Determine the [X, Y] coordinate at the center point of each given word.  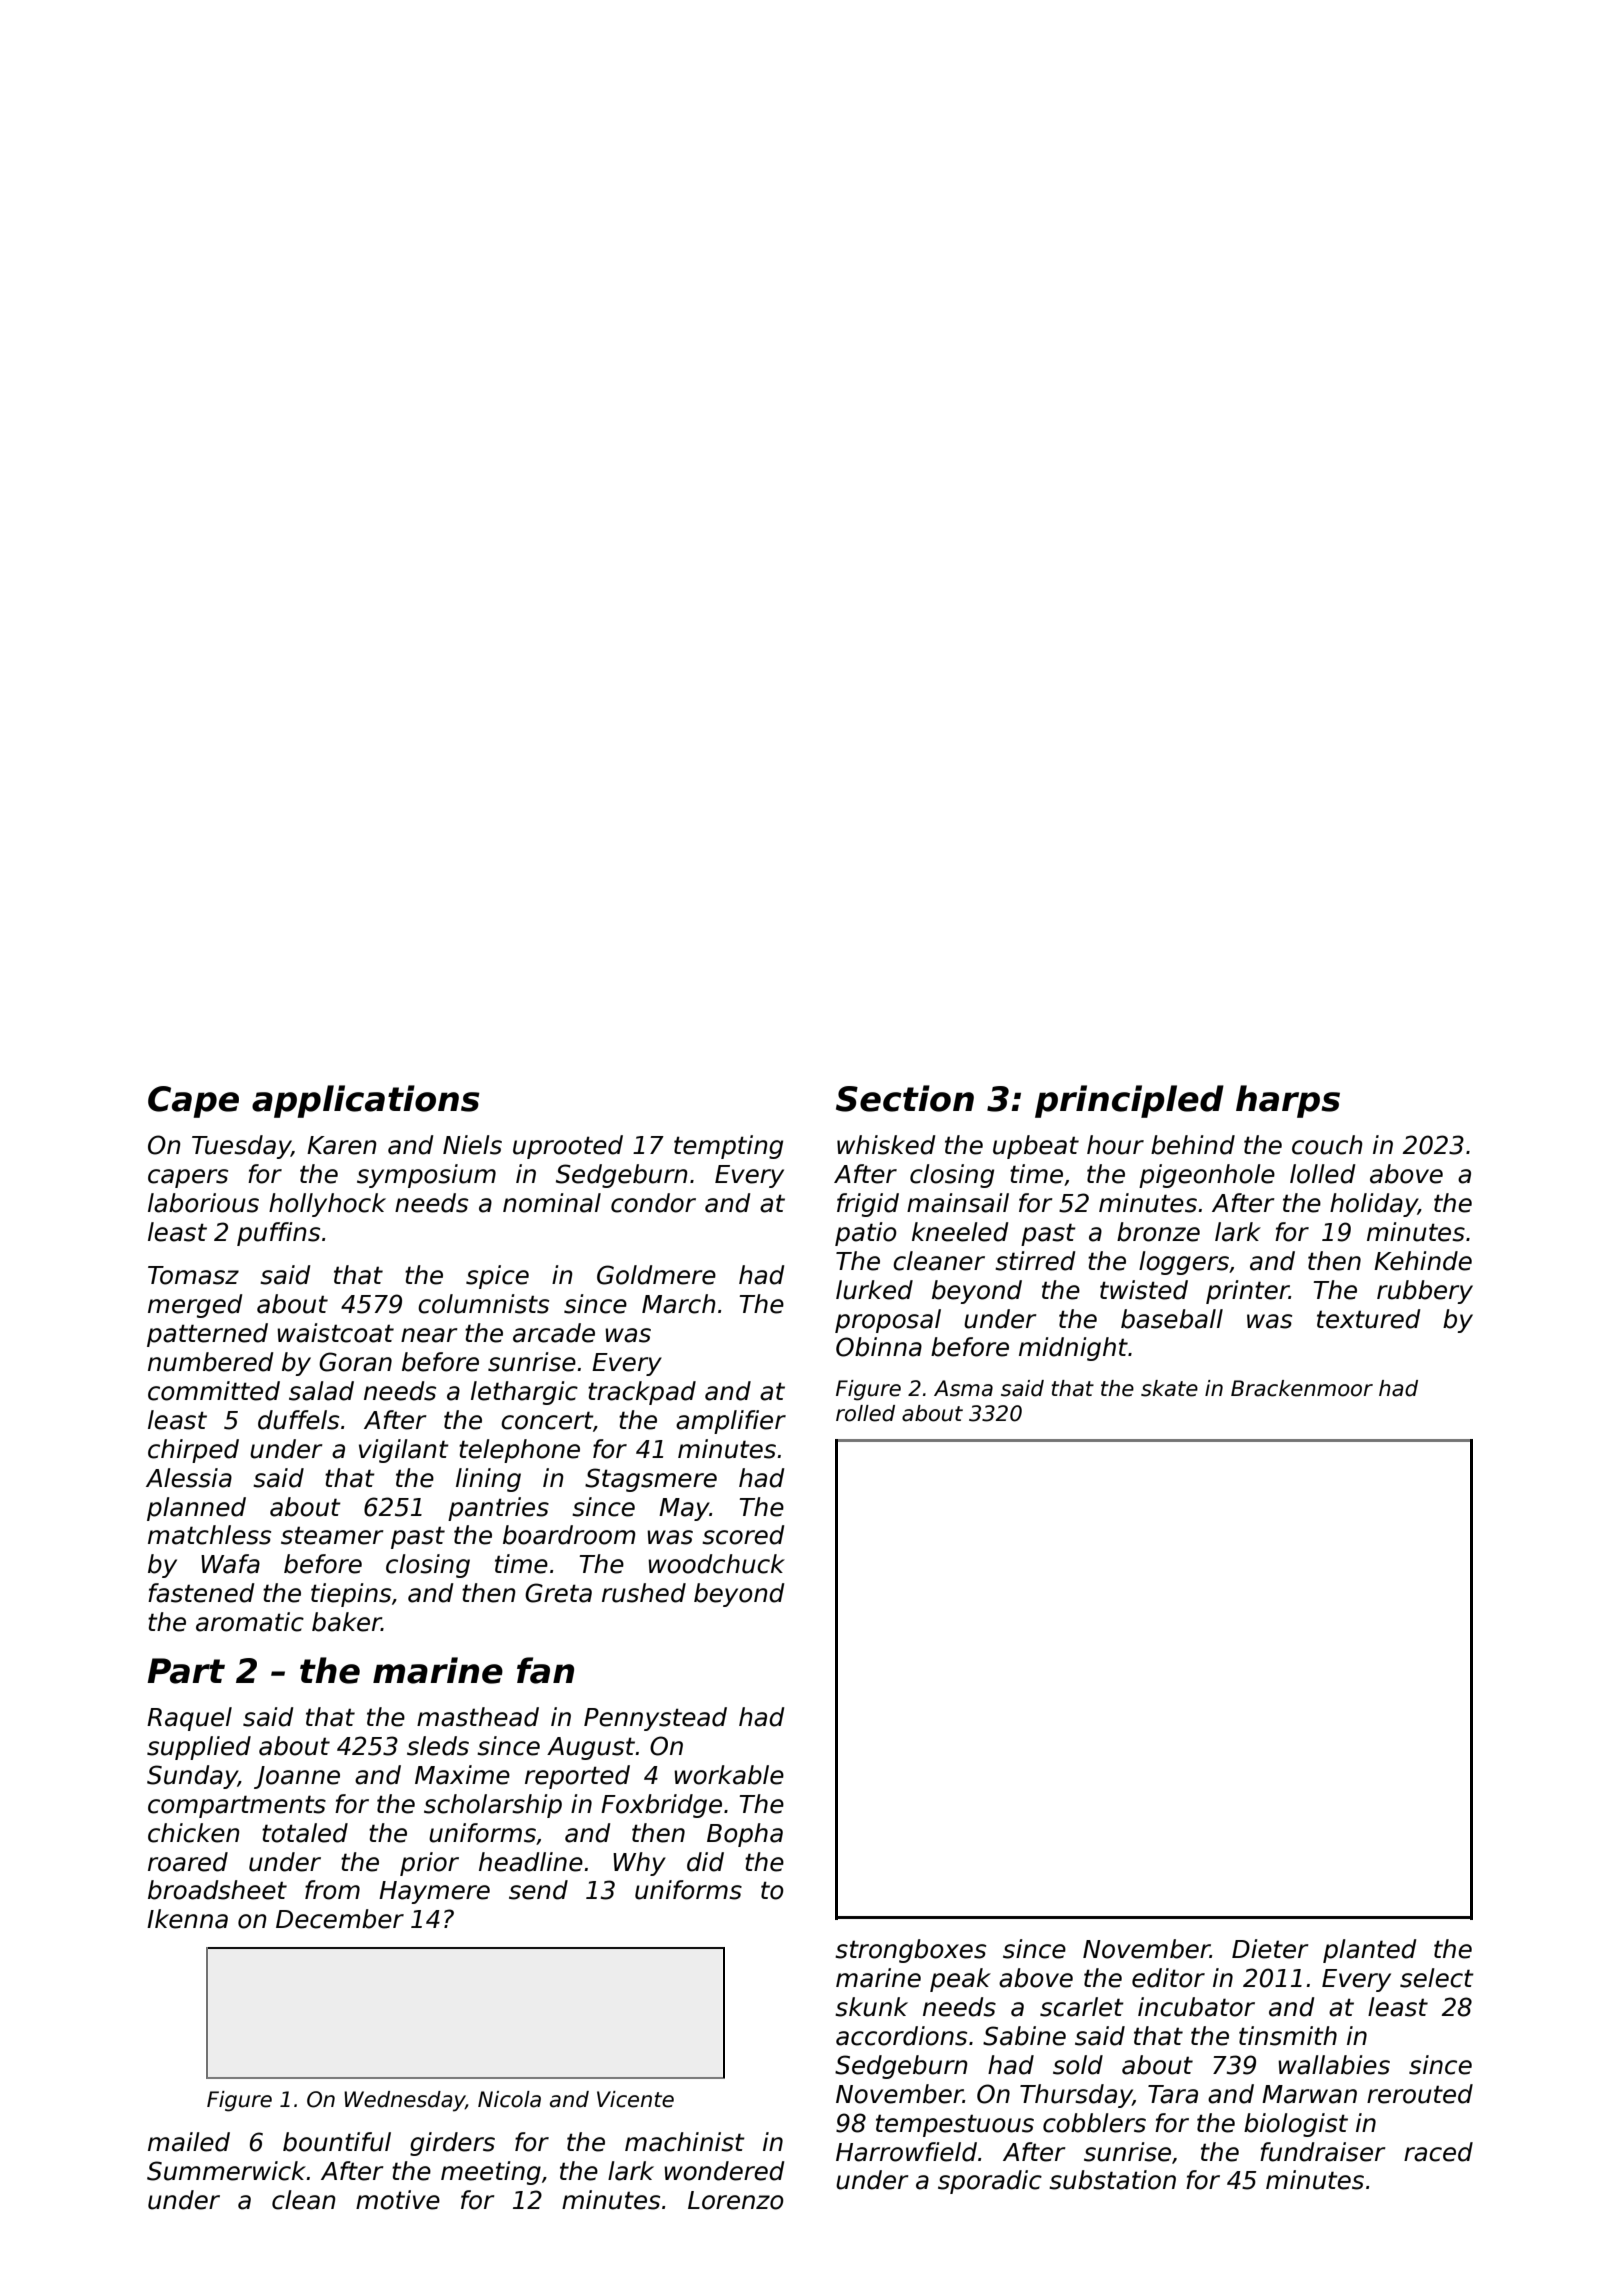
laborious [203, 1203]
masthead [478, 1717]
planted [1370, 1951]
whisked [886, 1145]
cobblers [1094, 2123]
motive [398, 2200]
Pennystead [655, 1719]
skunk [871, 2007]
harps [1288, 1101]
